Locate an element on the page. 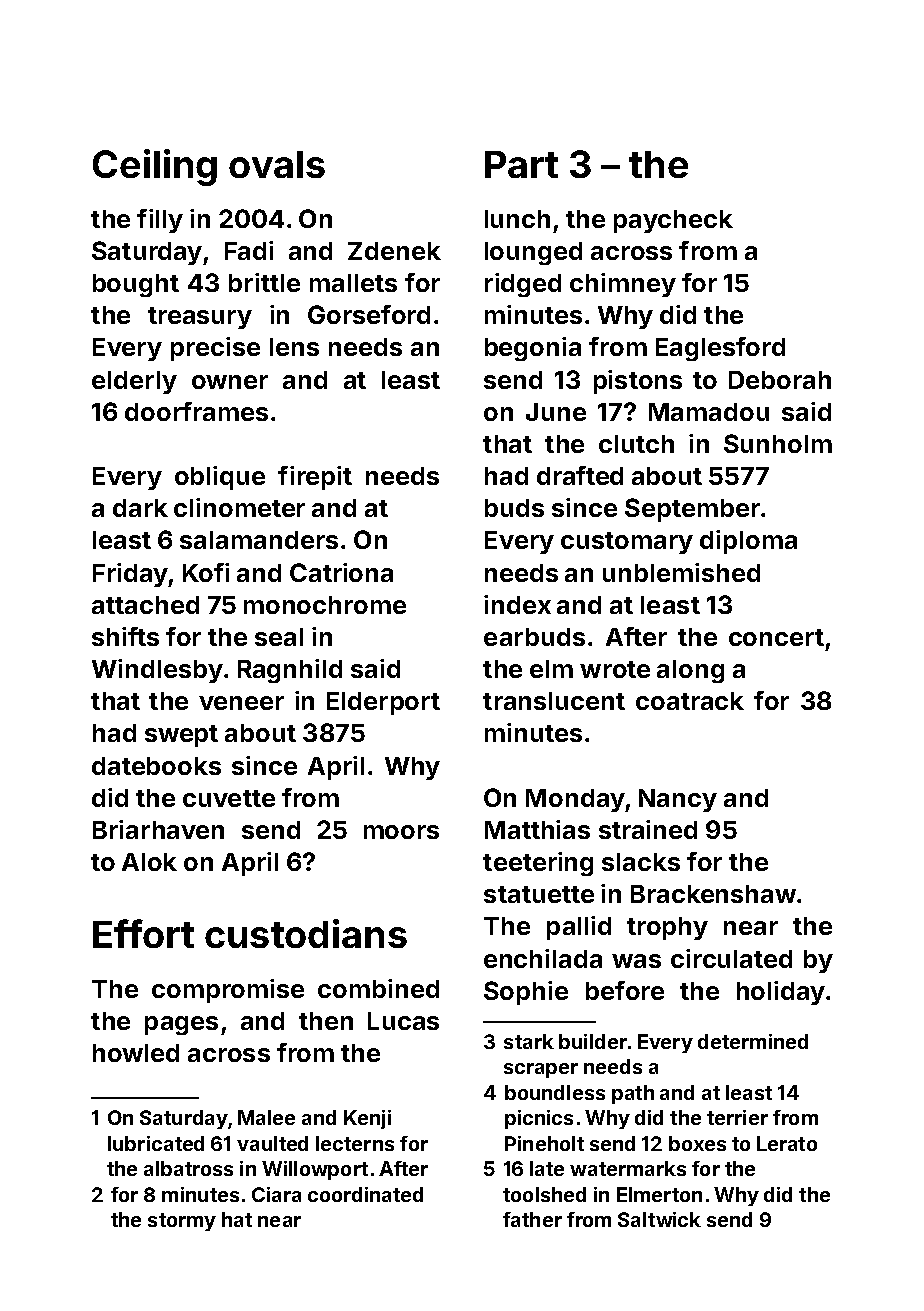 The width and height of the document is (924, 1311). Sunholm is located at coordinates (778, 443).
